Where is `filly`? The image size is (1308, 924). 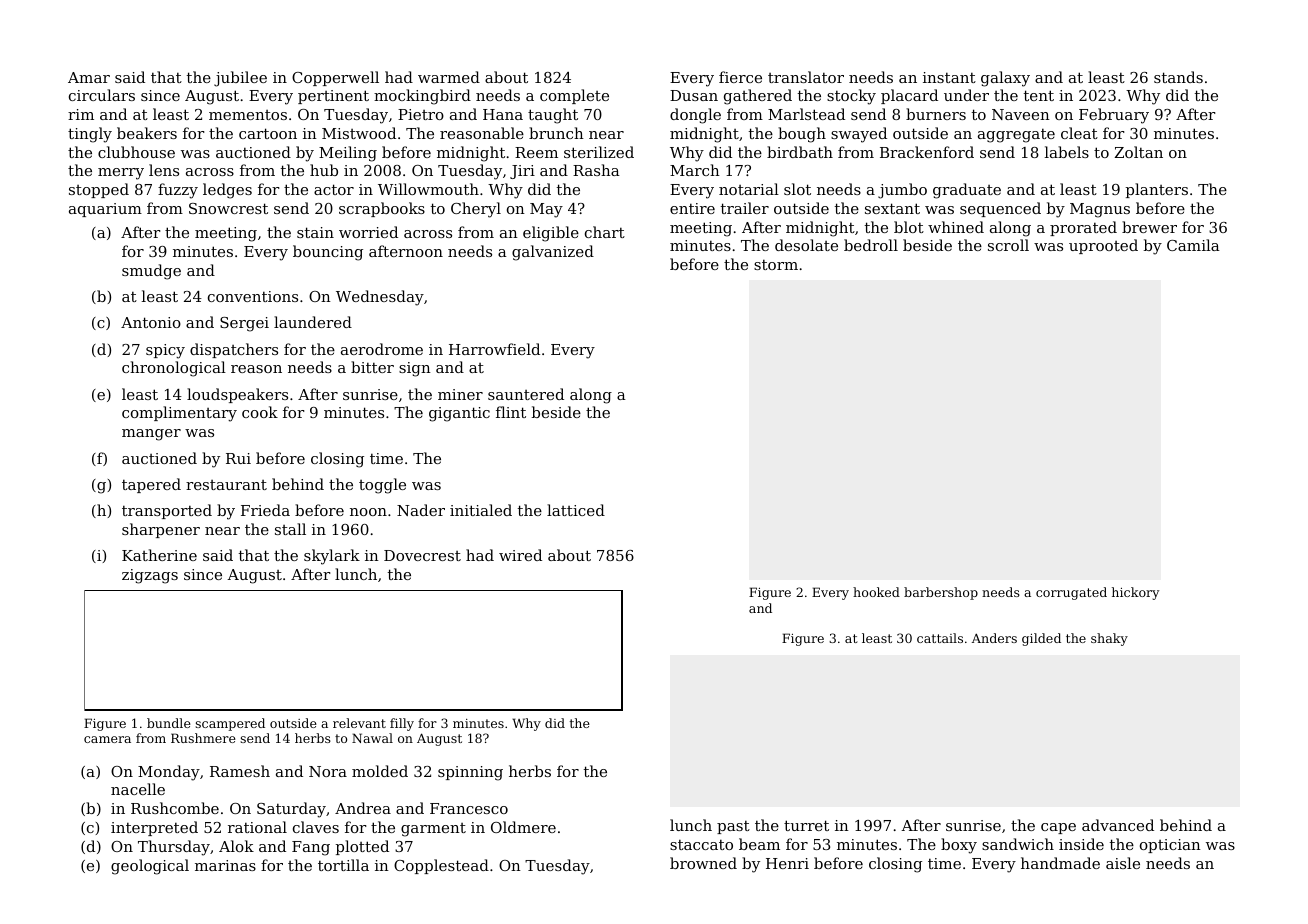
filly is located at coordinates (402, 724).
